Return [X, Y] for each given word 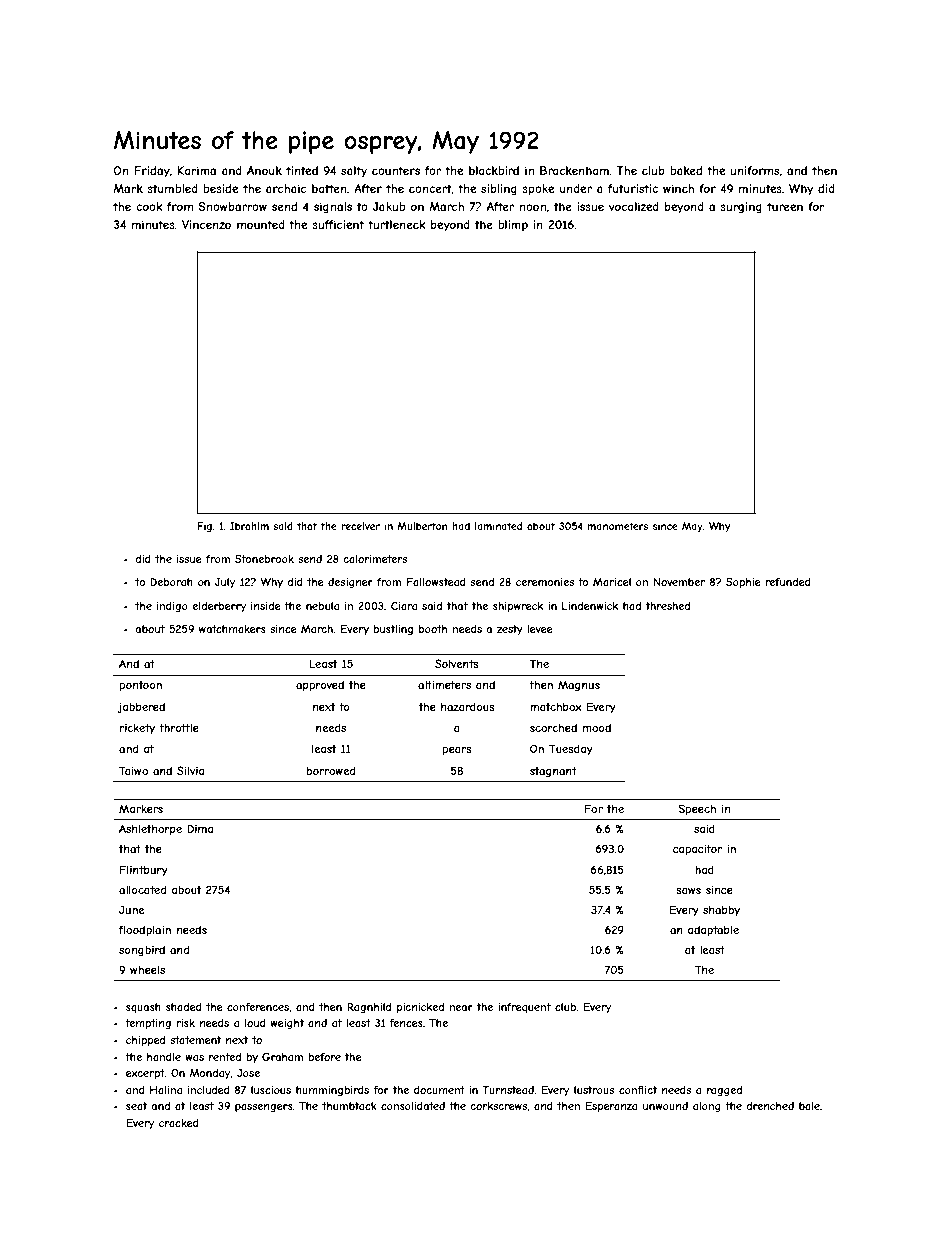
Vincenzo [206, 224]
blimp [513, 225]
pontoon [141, 686]
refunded [788, 582]
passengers [264, 1108]
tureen [785, 206]
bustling [393, 630]
